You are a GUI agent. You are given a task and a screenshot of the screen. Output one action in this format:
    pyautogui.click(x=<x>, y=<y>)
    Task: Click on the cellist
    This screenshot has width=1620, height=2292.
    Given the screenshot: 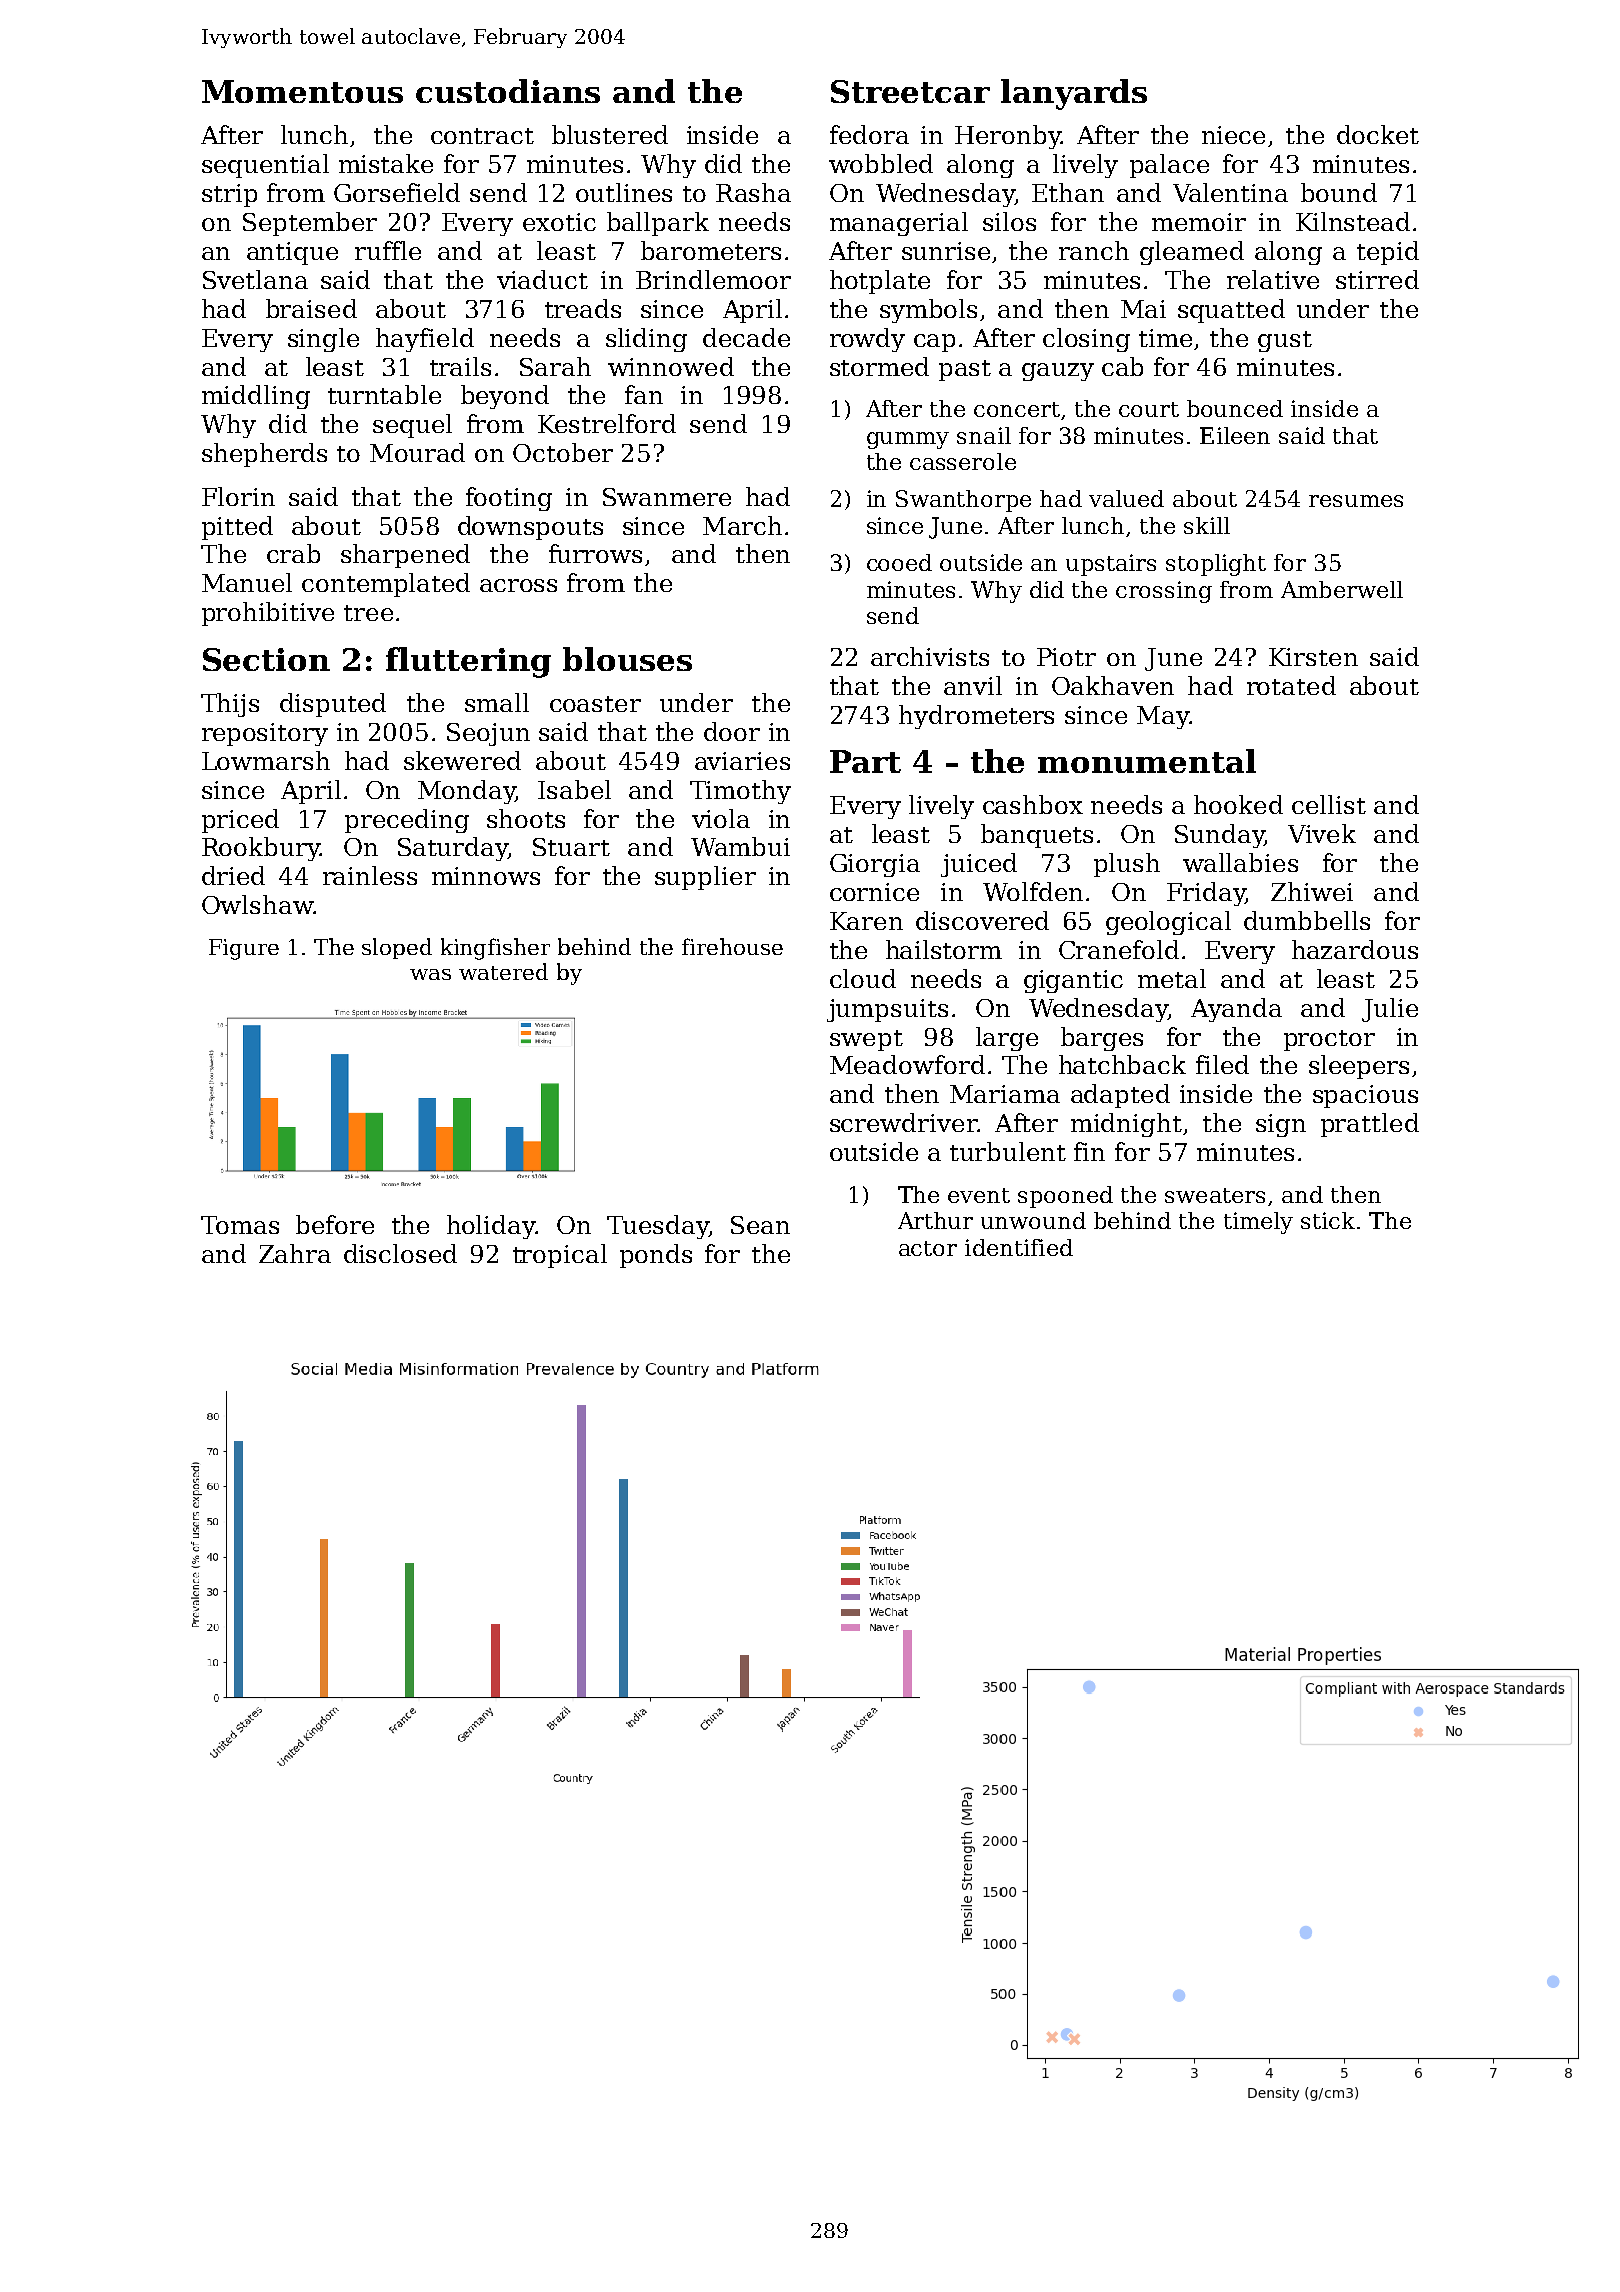 What is the action you would take?
    pyautogui.click(x=1329, y=804)
